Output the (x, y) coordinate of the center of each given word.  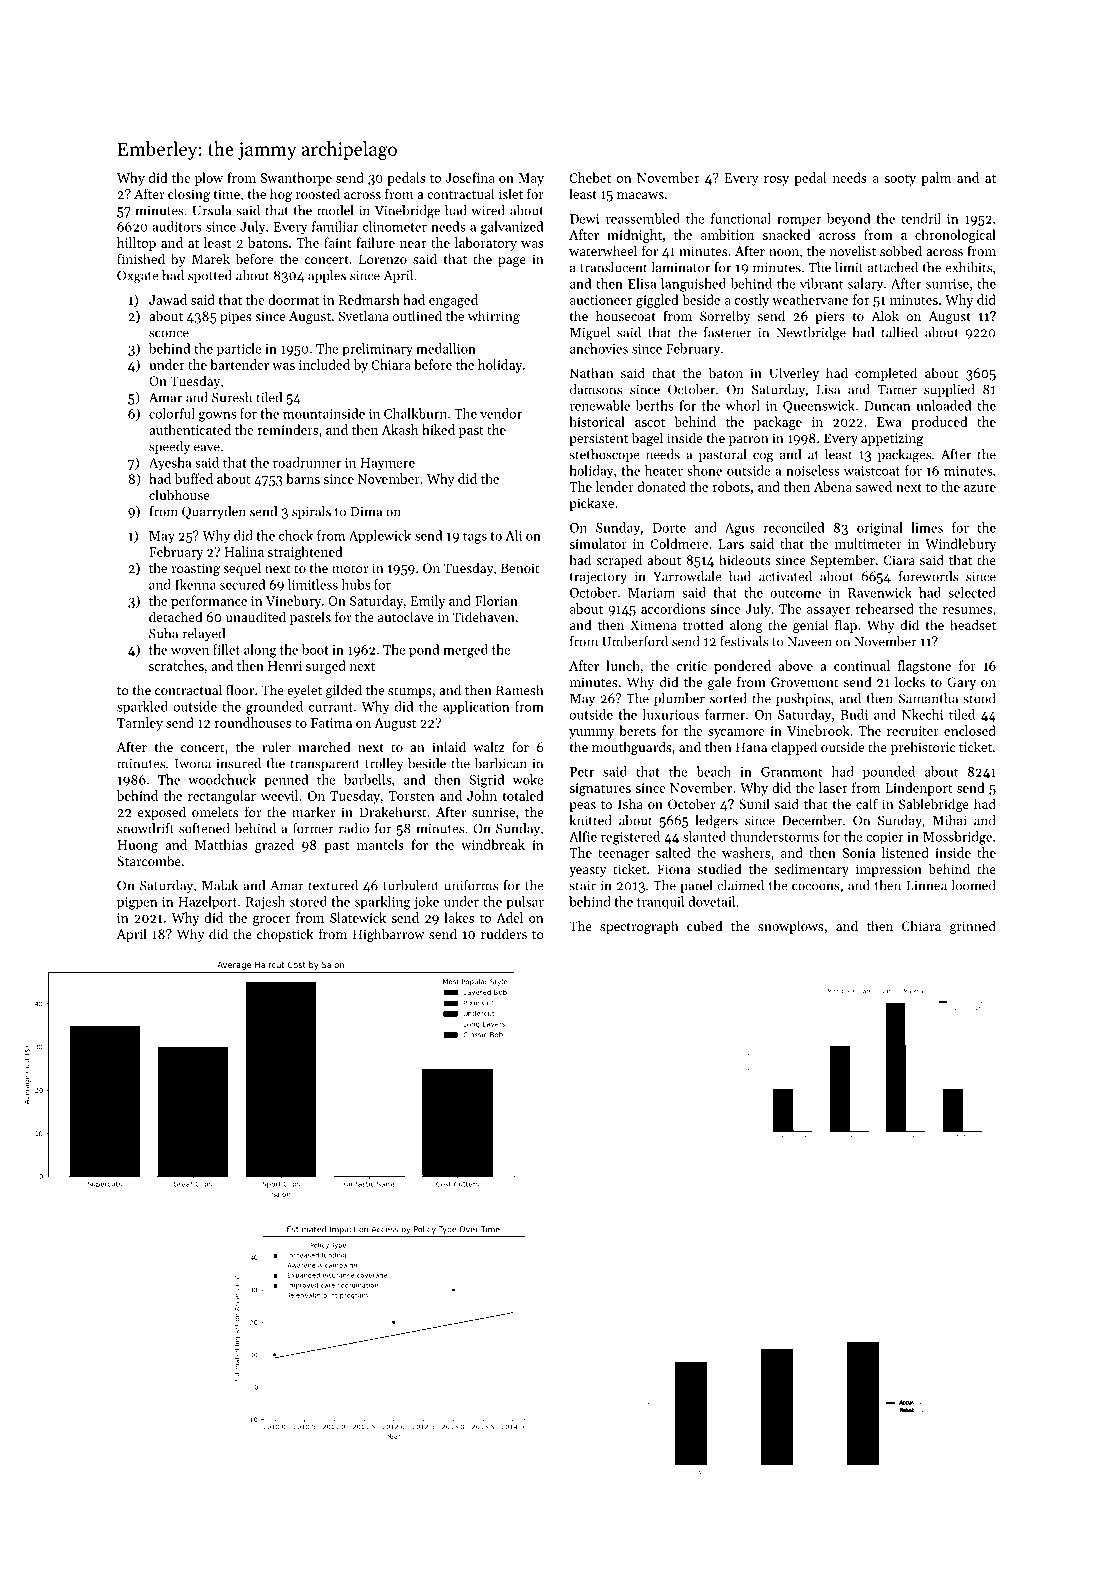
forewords (928, 576)
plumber (679, 699)
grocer (271, 921)
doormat (293, 299)
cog (763, 457)
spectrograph (639, 927)
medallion (446, 348)
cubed (705, 925)
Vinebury (293, 602)
